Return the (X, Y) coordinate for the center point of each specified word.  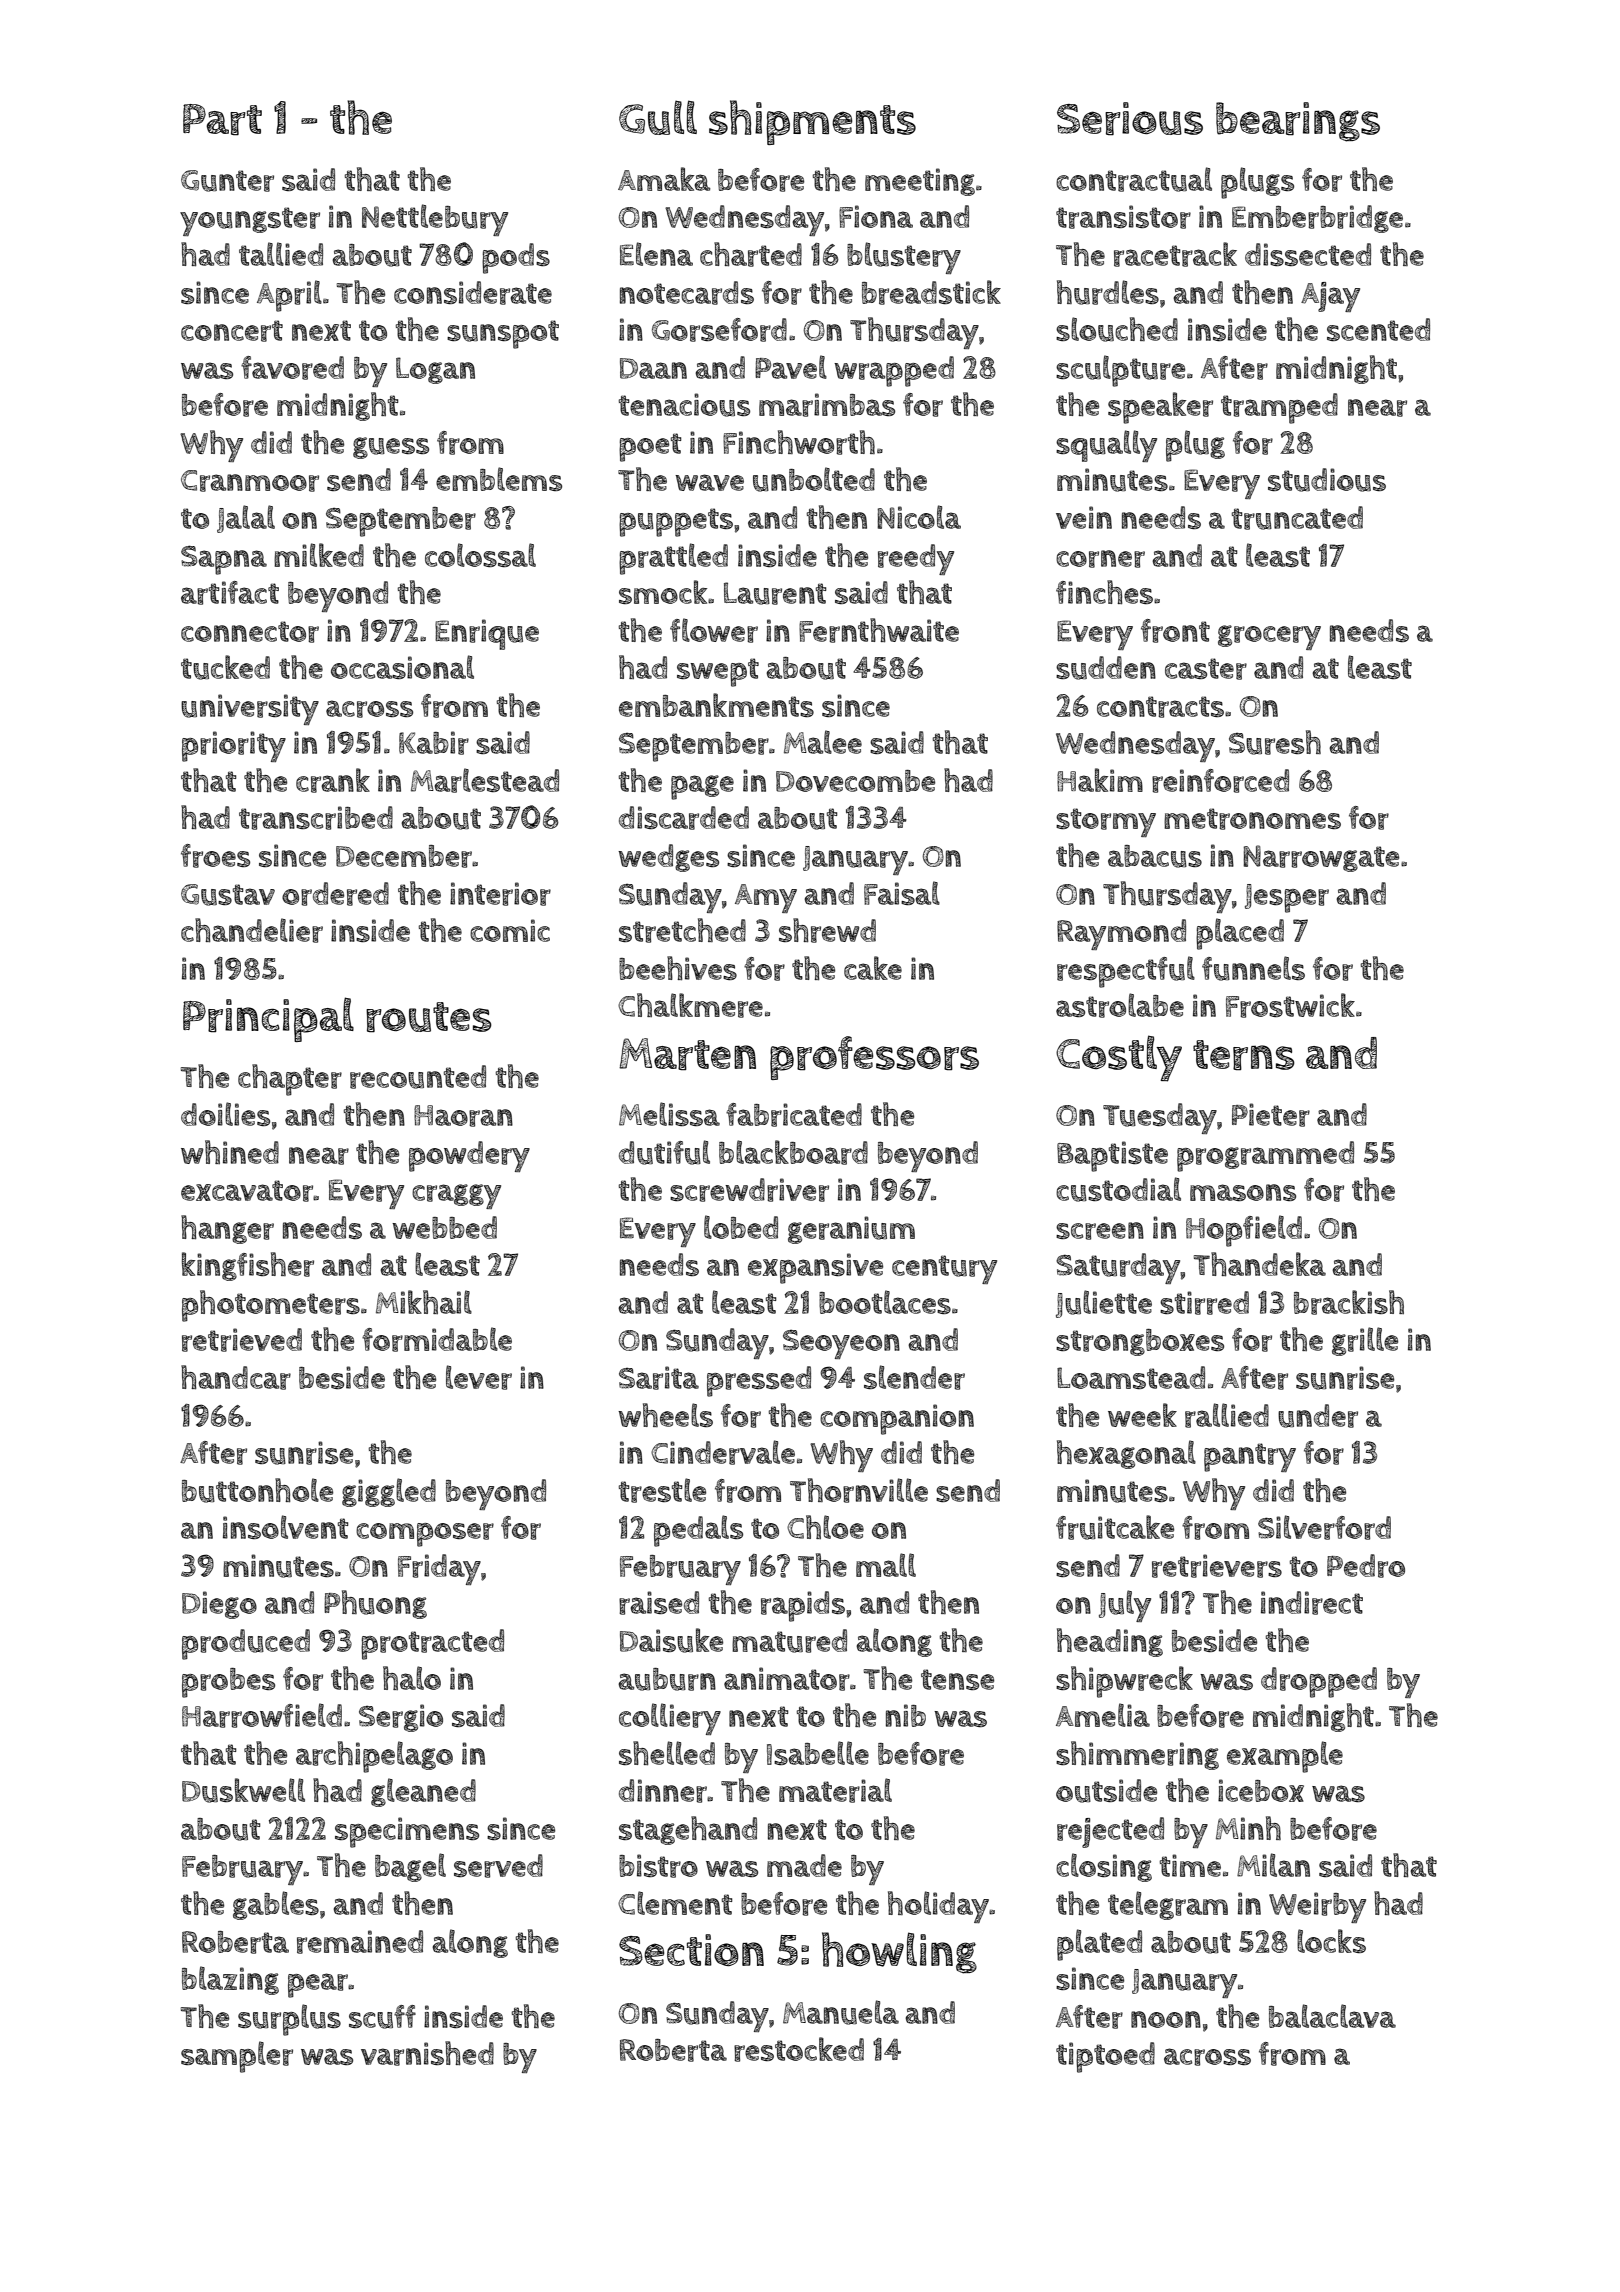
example (1285, 1757)
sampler (237, 2057)
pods (516, 258)
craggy (456, 1196)
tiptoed (1105, 2057)
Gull (658, 117)
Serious (1130, 119)
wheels (665, 1415)
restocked (799, 2049)
